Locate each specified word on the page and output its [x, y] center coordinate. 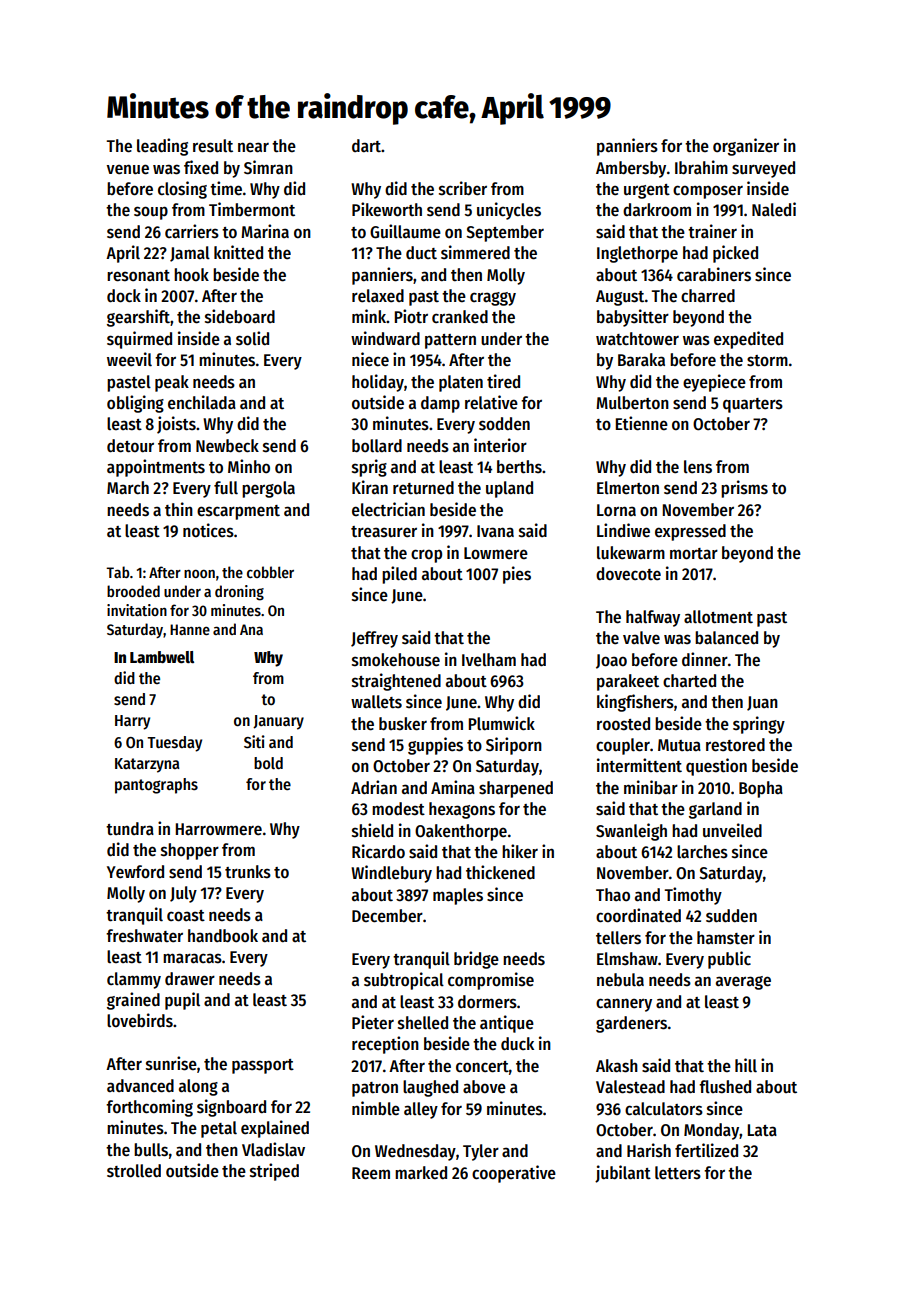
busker [403, 724]
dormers [487, 1002]
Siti [254, 741]
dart [366, 145]
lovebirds [140, 1020]
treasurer [384, 532]
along [198, 1087]
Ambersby [631, 169]
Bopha [761, 789]
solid [252, 338]
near [253, 147]
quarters [753, 405]
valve [641, 638]
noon [199, 573]
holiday [378, 383]
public [729, 960]
